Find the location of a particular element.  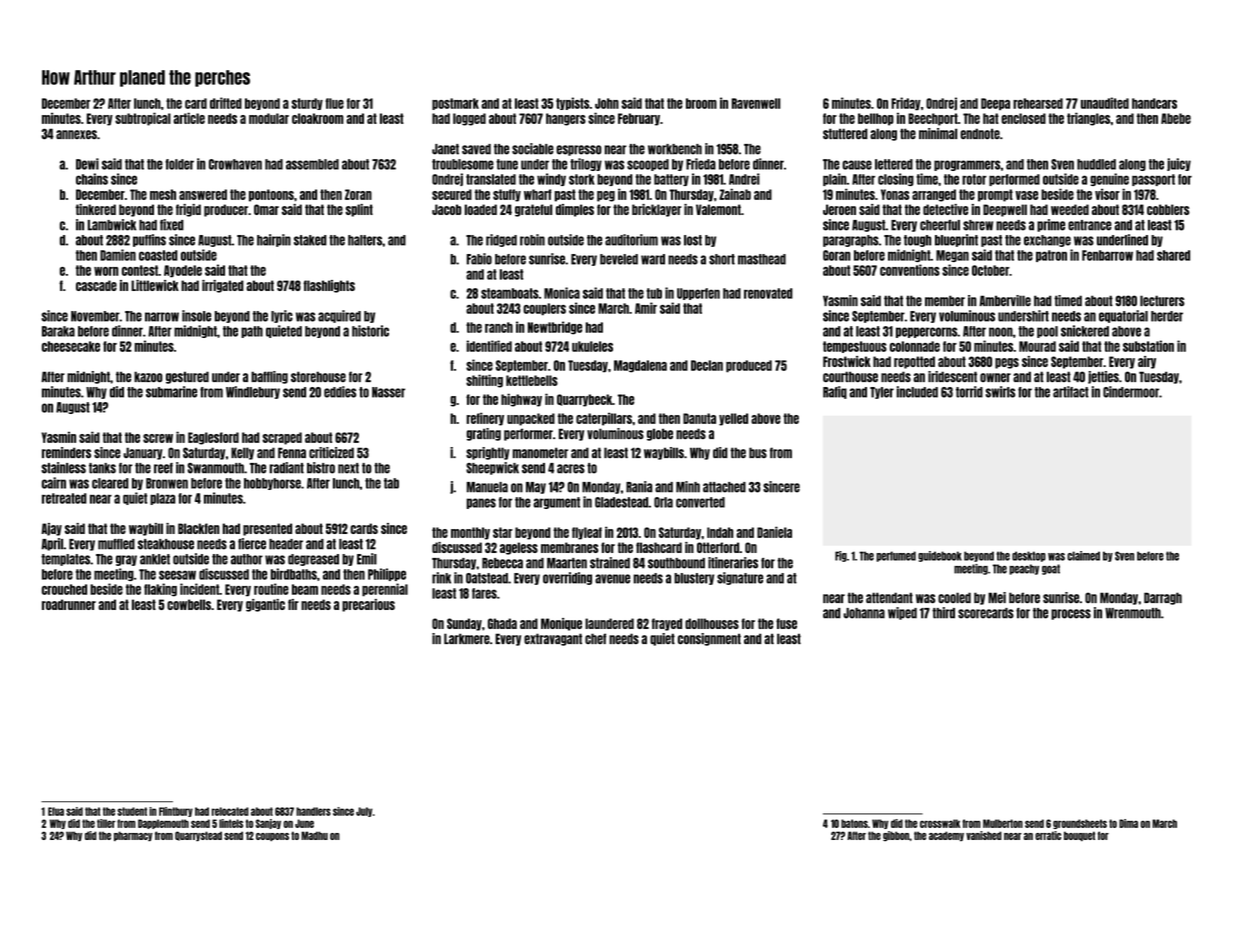

Jacob is located at coordinates (446, 209).
